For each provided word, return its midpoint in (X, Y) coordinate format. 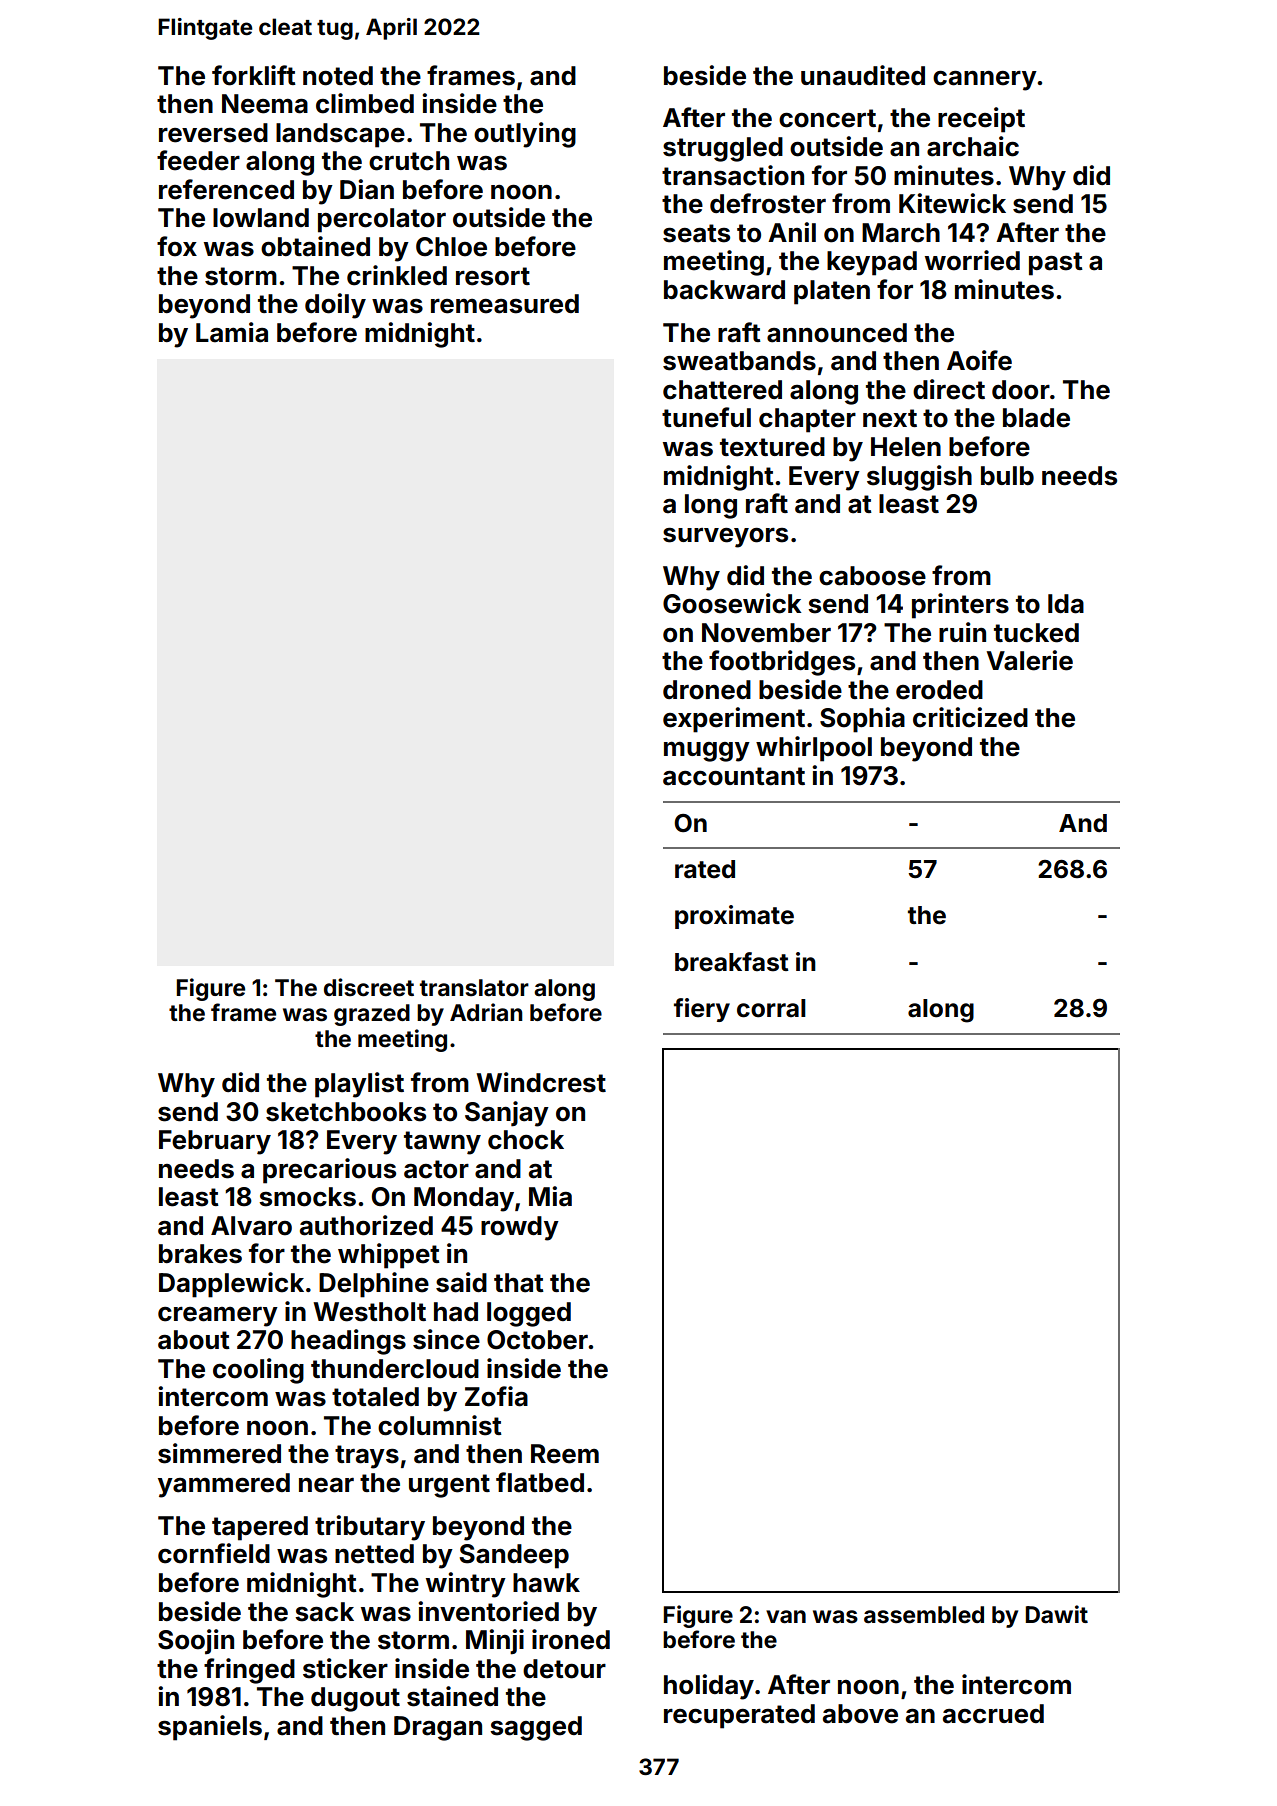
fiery (702, 1010)
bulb (1007, 475)
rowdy (520, 1228)
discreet (369, 987)
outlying (525, 135)
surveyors (725, 538)
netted (374, 1554)
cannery (985, 81)
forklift (254, 75)
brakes (200, 1254)
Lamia (232, 332)
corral (771, 1008)
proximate (734, 917)
